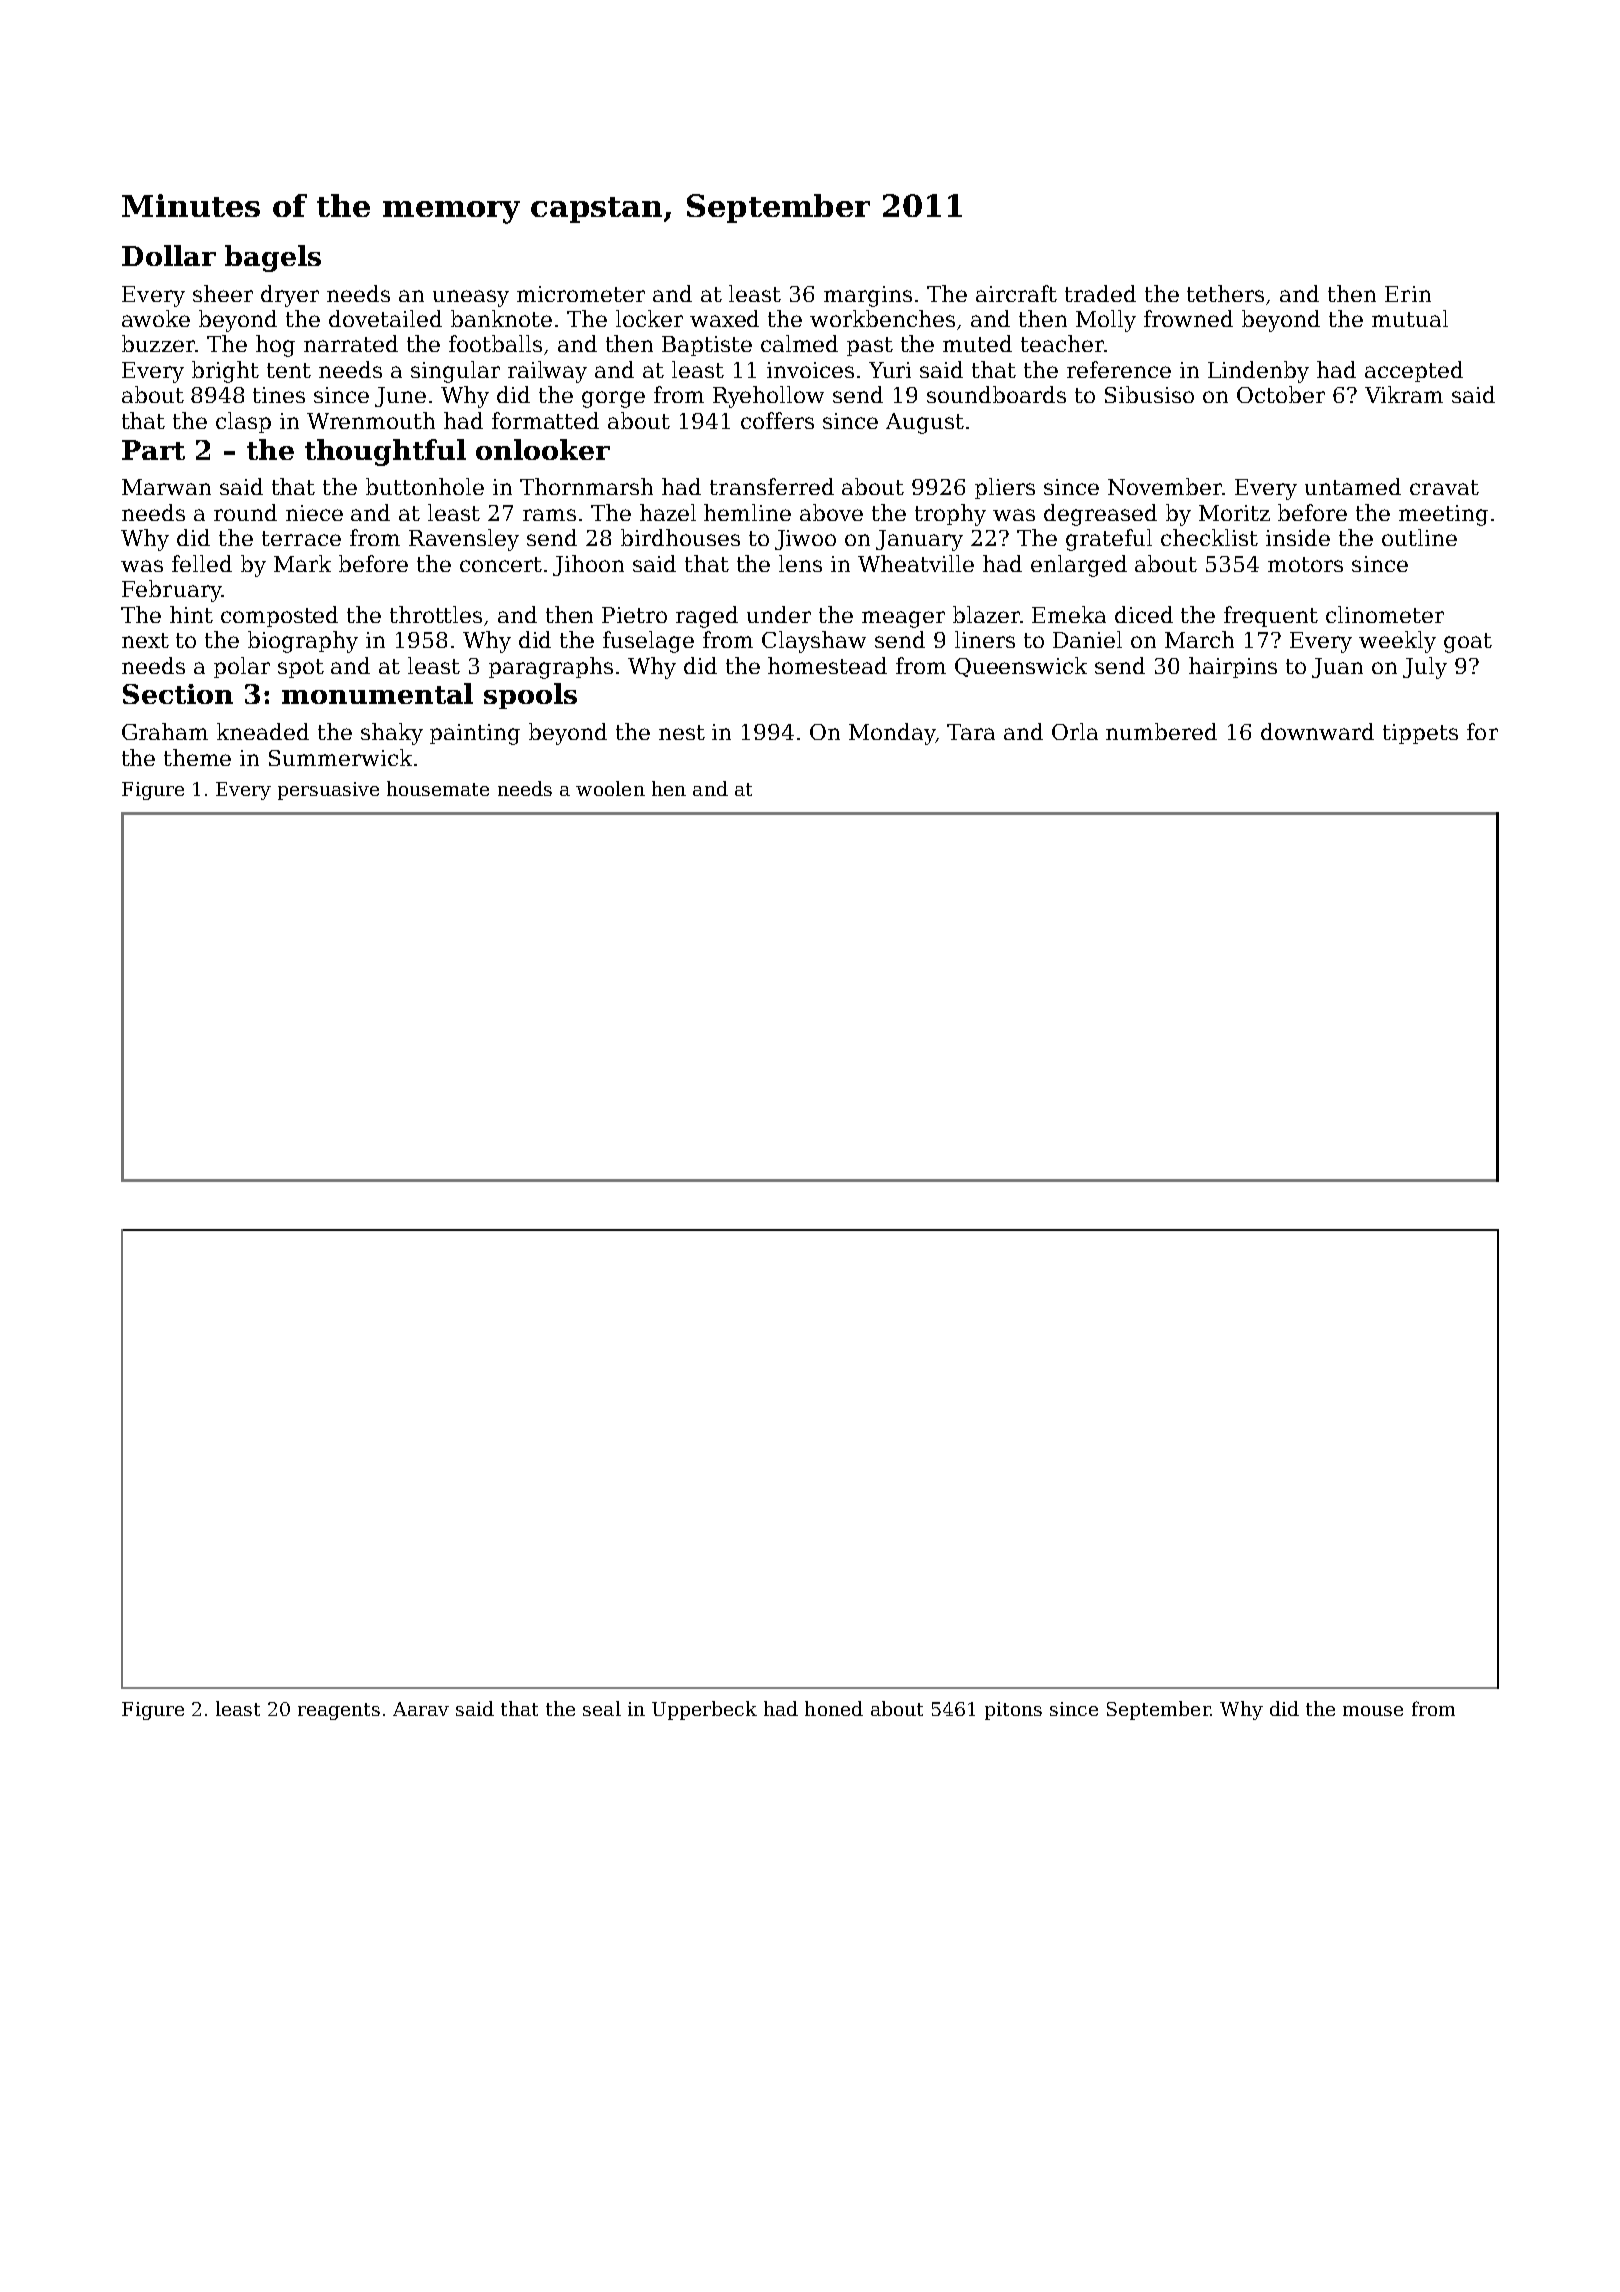 The image size is (1620, 2292). I want to click on theme, so click(197, 757).
